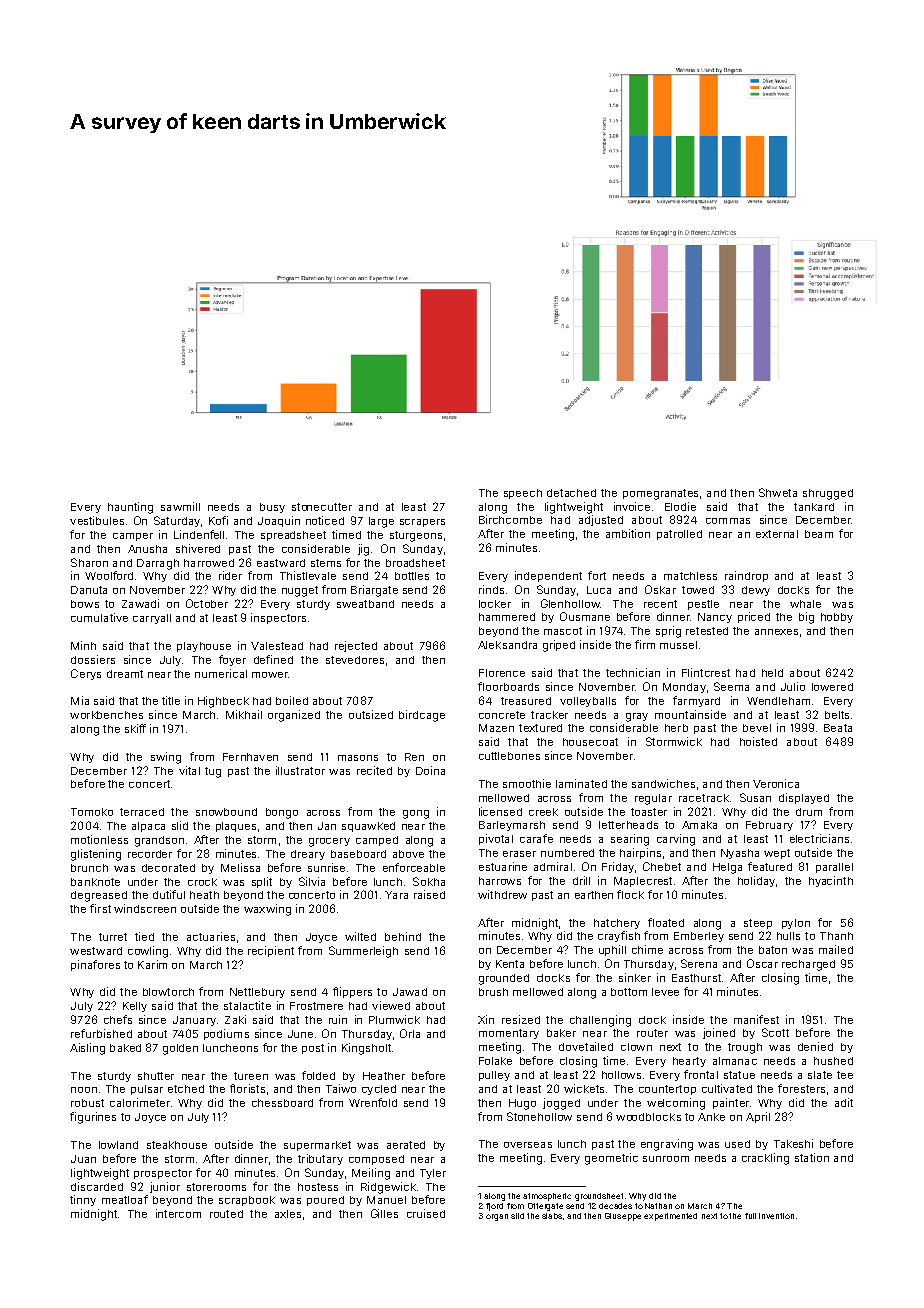  What do you see at coordinates (92, 812) in the screenshot?
I see `Tomoko` at bounding box center [92, 812].
